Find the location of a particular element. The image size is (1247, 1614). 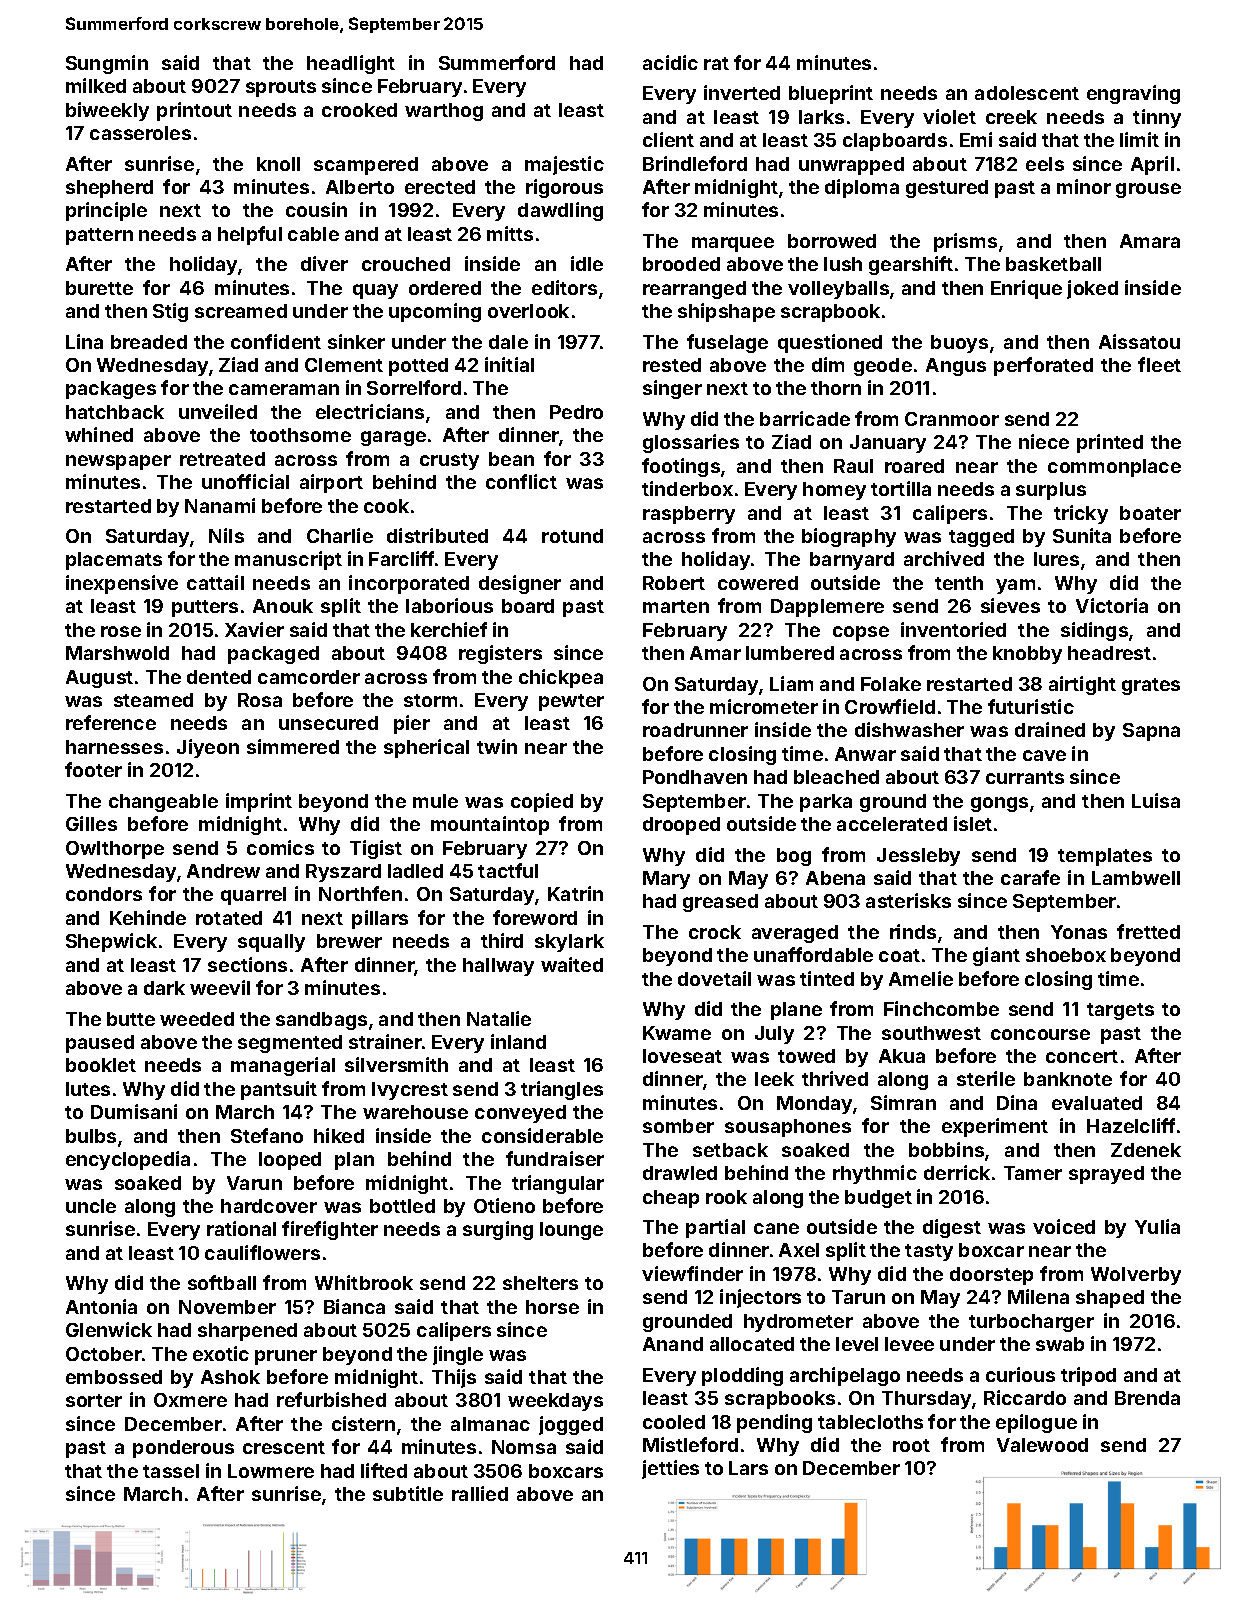

dishwasher is located at coordinates (909, 729).
